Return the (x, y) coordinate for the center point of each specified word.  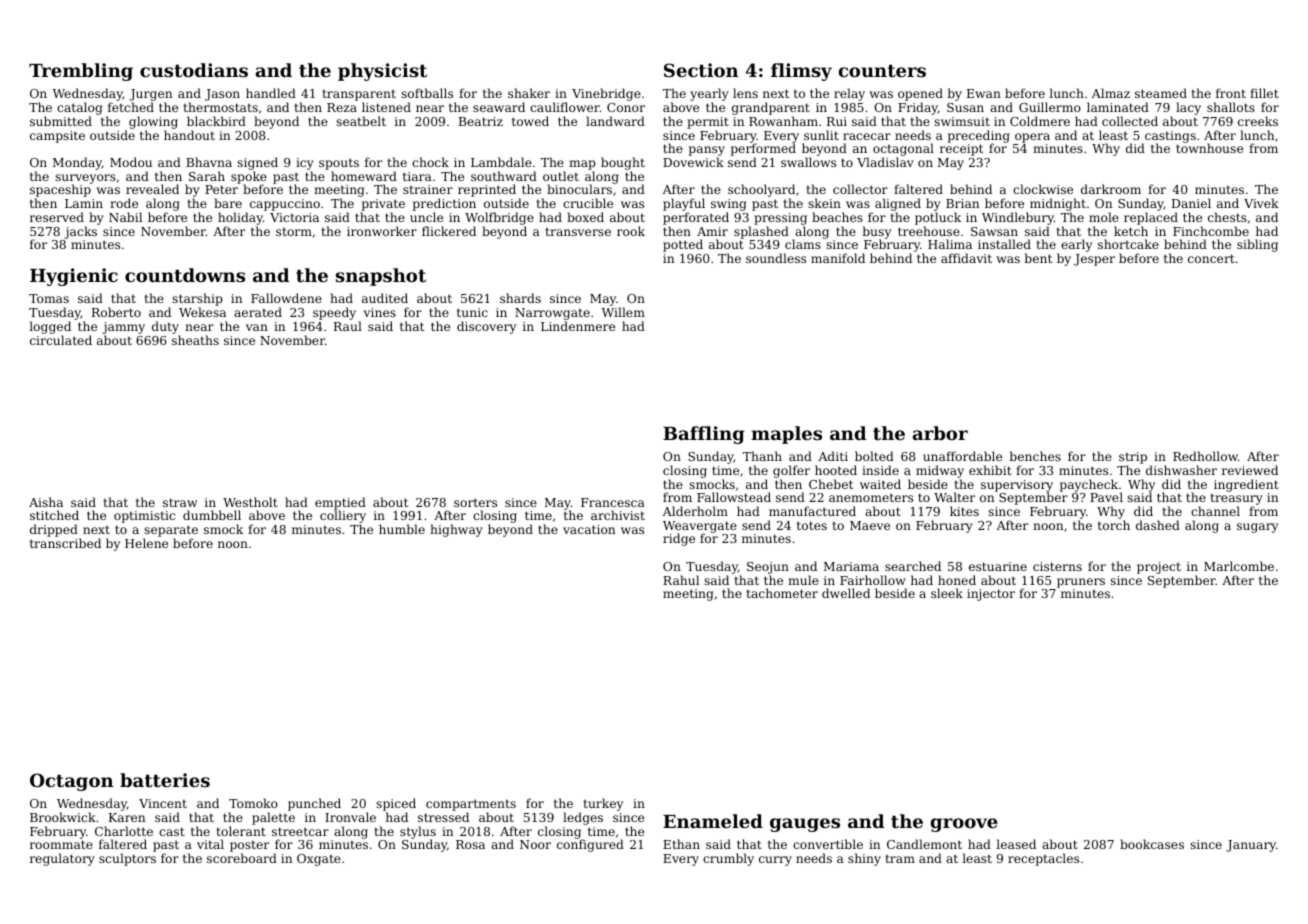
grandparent (771, 108)
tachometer (782, 593)
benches (1035, 456)
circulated (61, 340)
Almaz (1111, 93)
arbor (940, 433)
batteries (165, 780)
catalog (79, 108)
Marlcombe (1239, 566)
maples (786, 435)
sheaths (195, 340)
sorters (475, 502)
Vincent (163, 803)
